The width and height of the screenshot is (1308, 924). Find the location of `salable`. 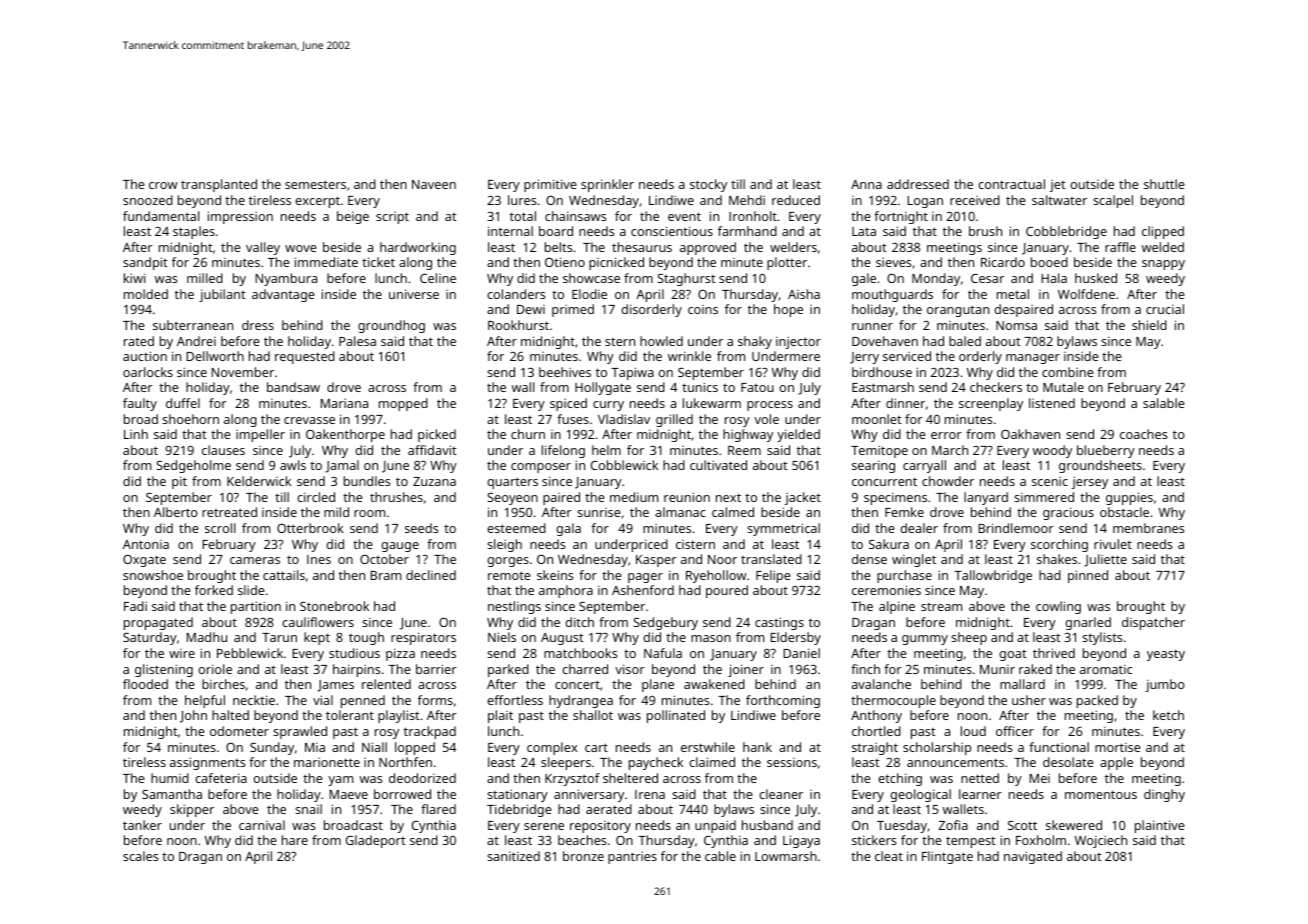

salable is located at coordinates (1164, 403).
